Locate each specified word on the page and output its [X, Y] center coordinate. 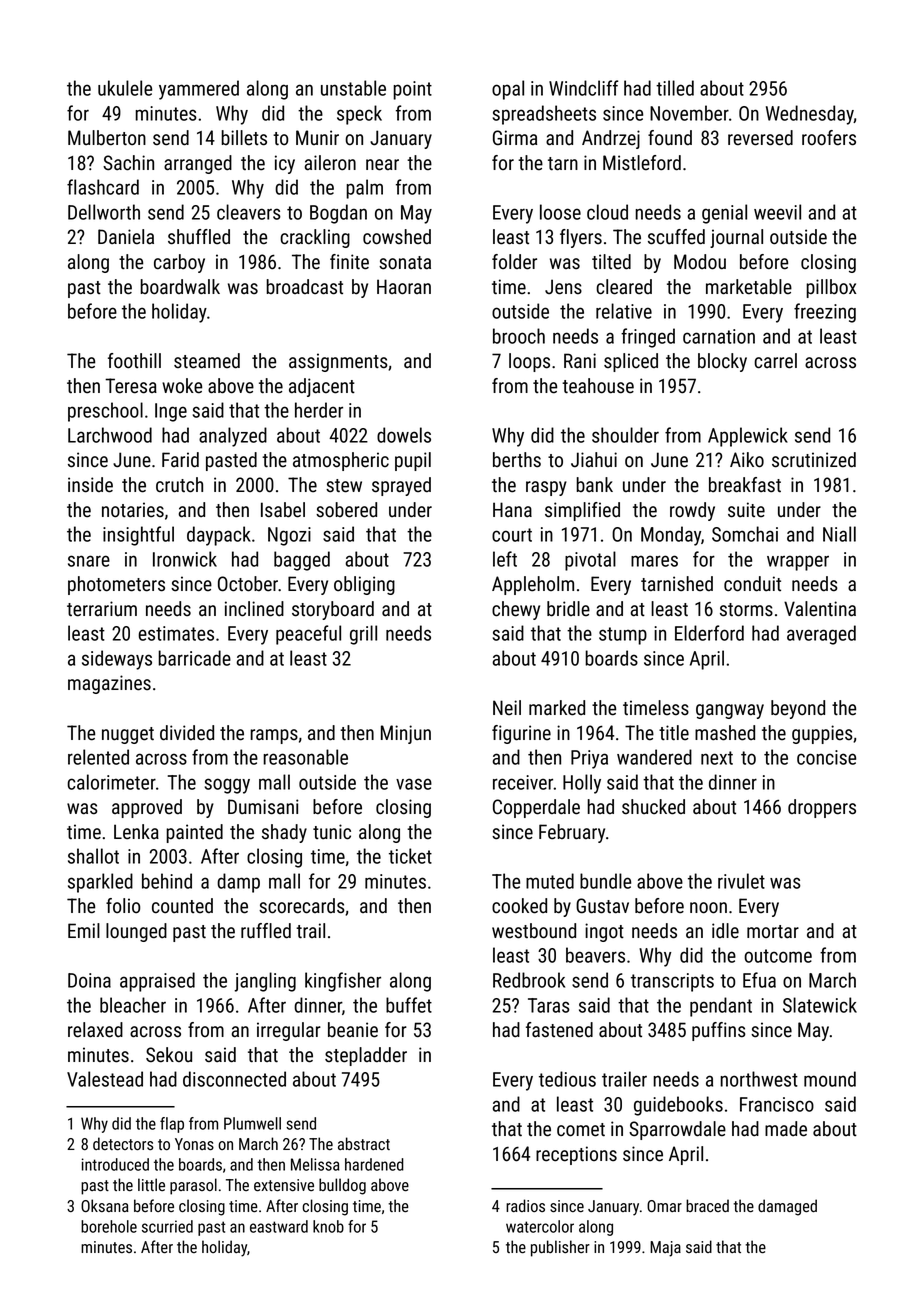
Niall [839, 534]
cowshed [397, 237]
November [689, 113]
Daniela [126, 237]
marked [557, 708]
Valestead [105, 1079]
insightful [138, 536]
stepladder [366, 1056]
